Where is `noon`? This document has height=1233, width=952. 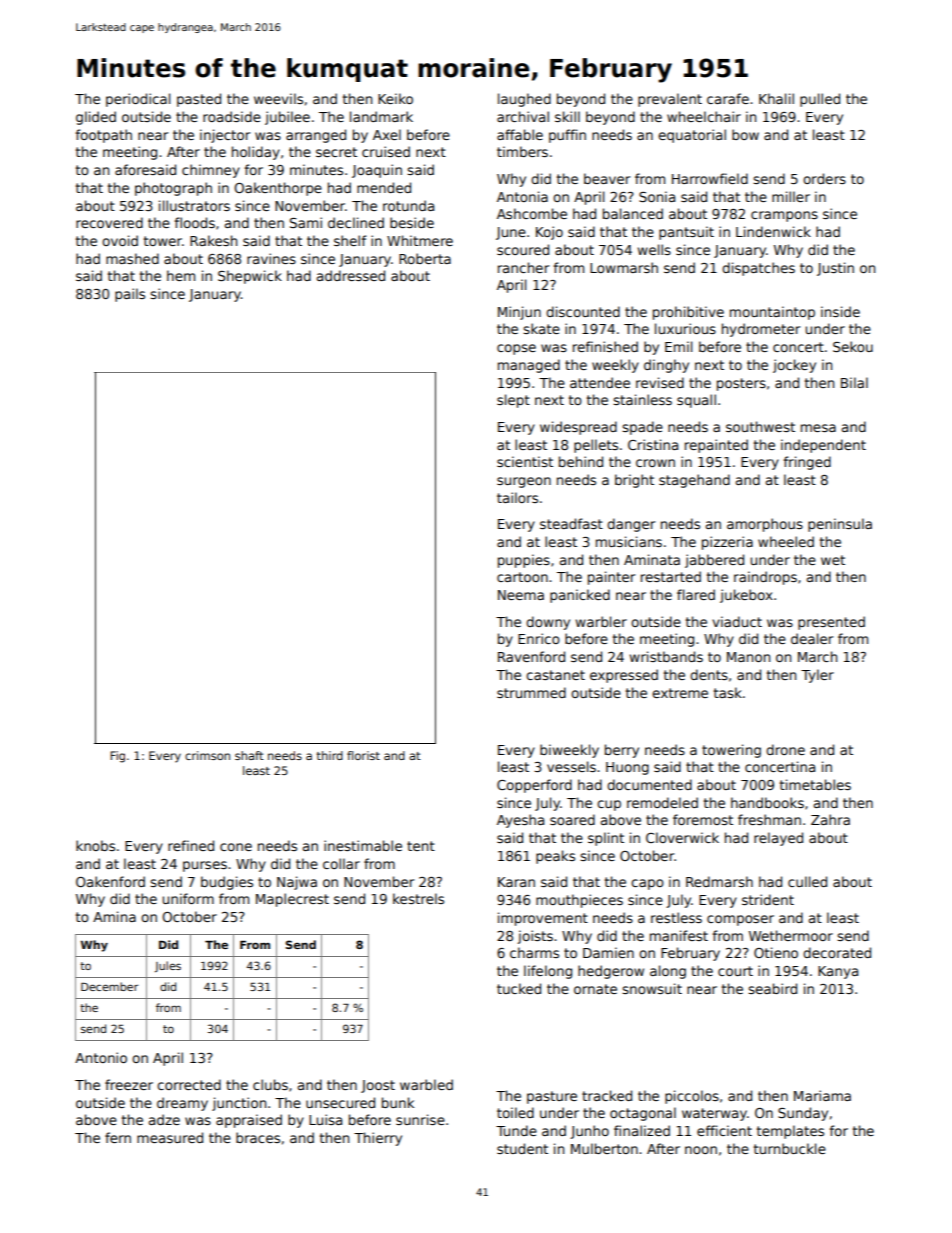 noon is located at coordinates (701, 1150).
